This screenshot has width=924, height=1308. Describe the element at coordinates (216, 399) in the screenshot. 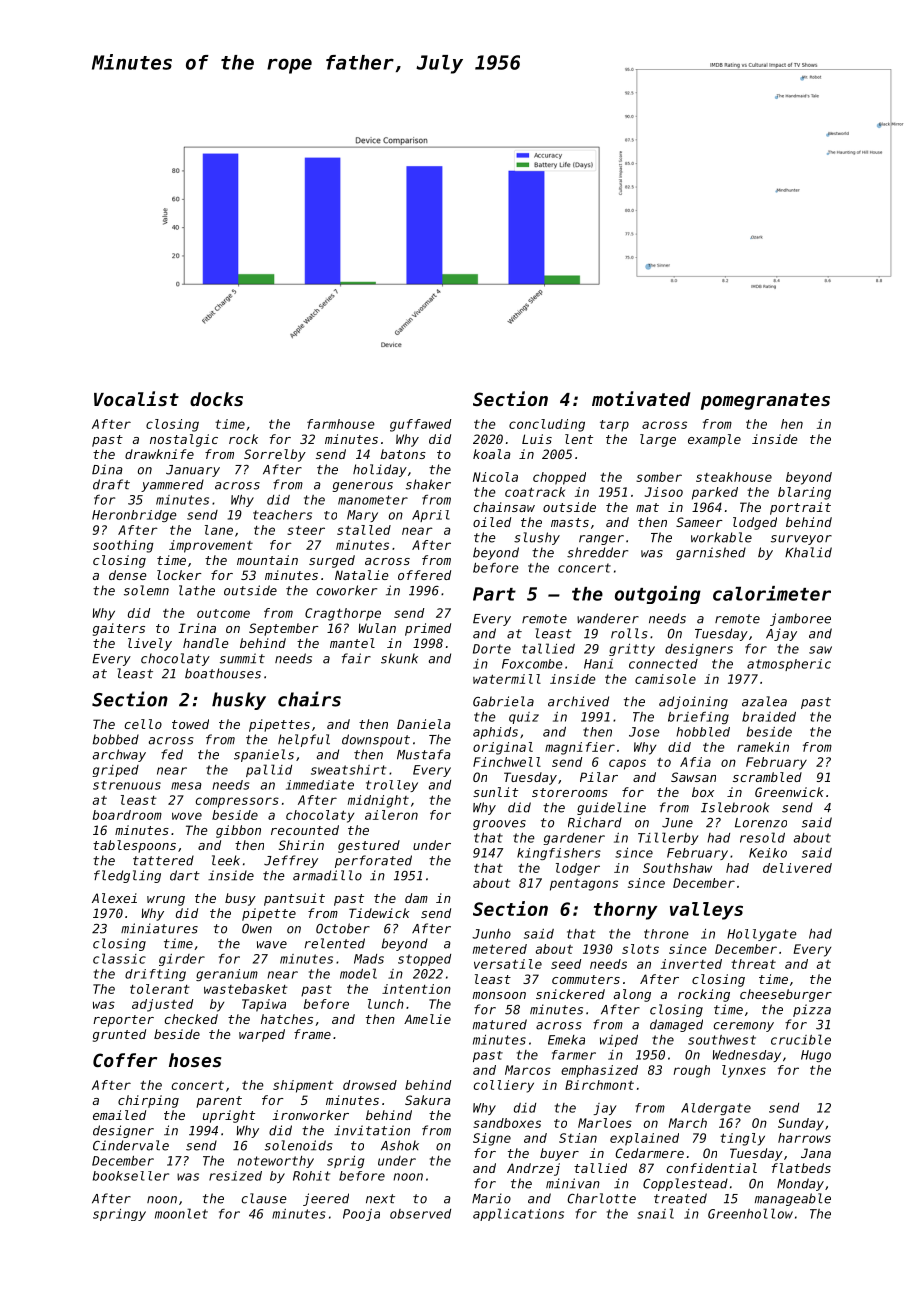

I see `docks` at that location.
